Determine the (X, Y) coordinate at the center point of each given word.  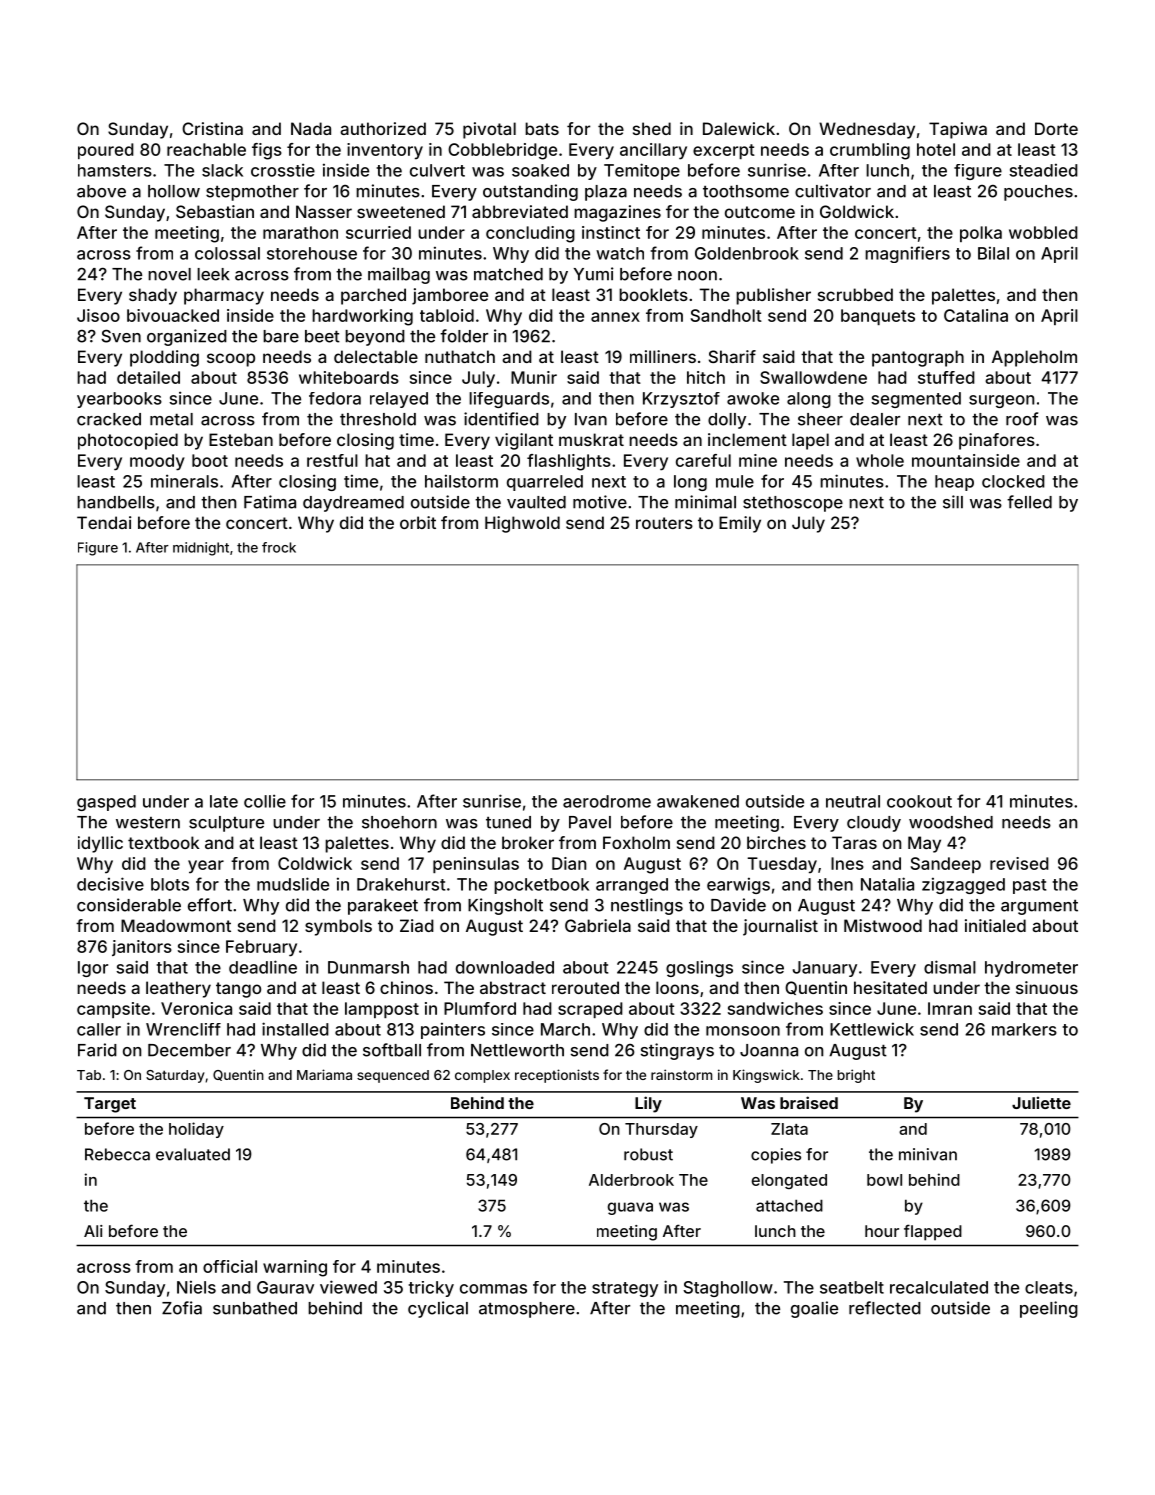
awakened (698, 801)
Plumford (480, 1008)
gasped (106, 803)
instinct (611, 232)
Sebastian (215, 211)
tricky (431, 1289)
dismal (950, 967)
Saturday (175, 1076)
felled (1029, 502)
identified (501, 419)
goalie (814, 1309)
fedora (335, 398)
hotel (936, 149)
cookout (919, 801)
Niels (196, 1287)
